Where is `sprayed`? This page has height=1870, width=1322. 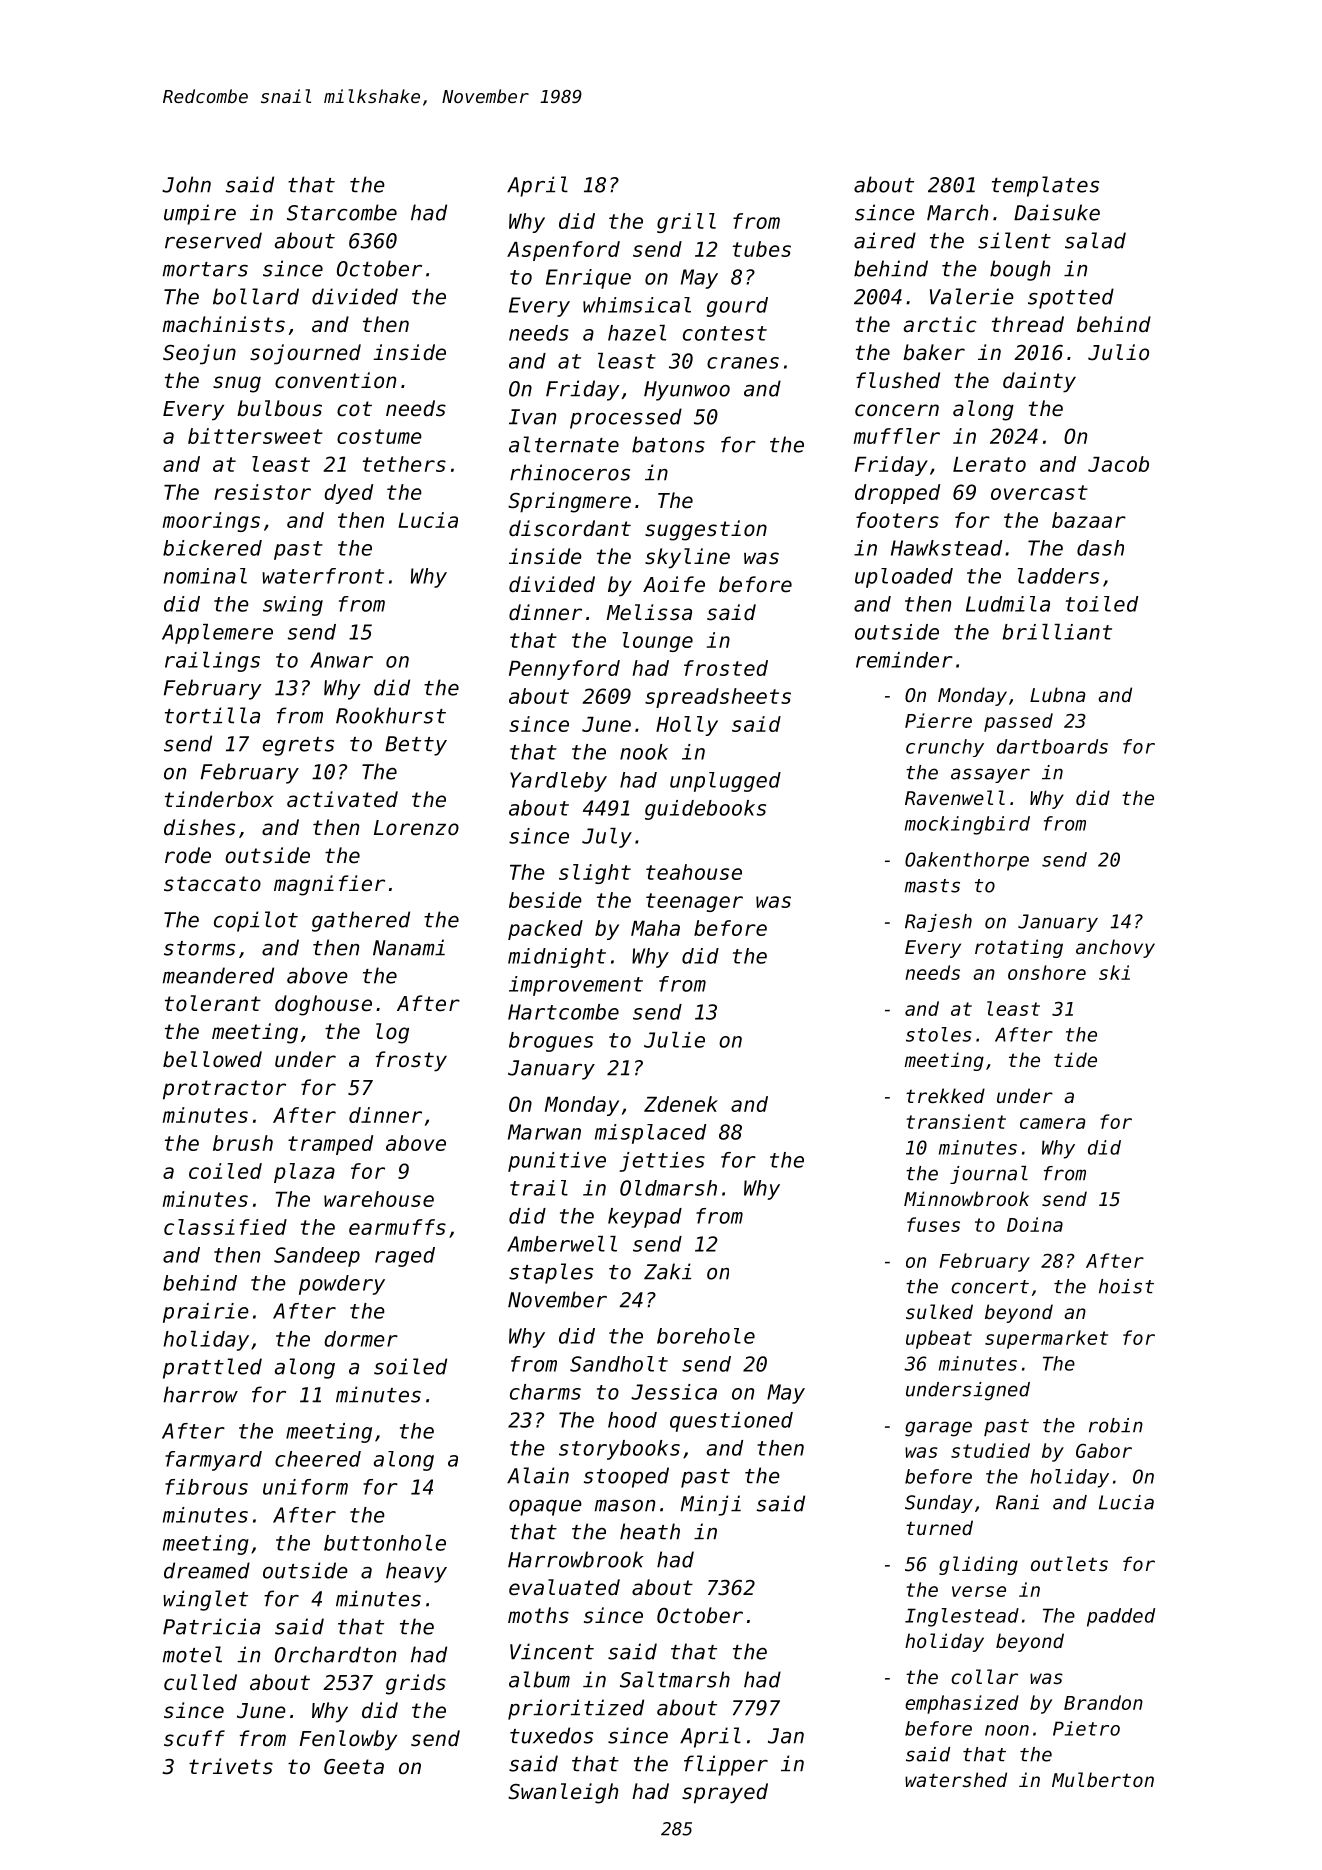 sprayed is located at coordinates (725, 1793).
